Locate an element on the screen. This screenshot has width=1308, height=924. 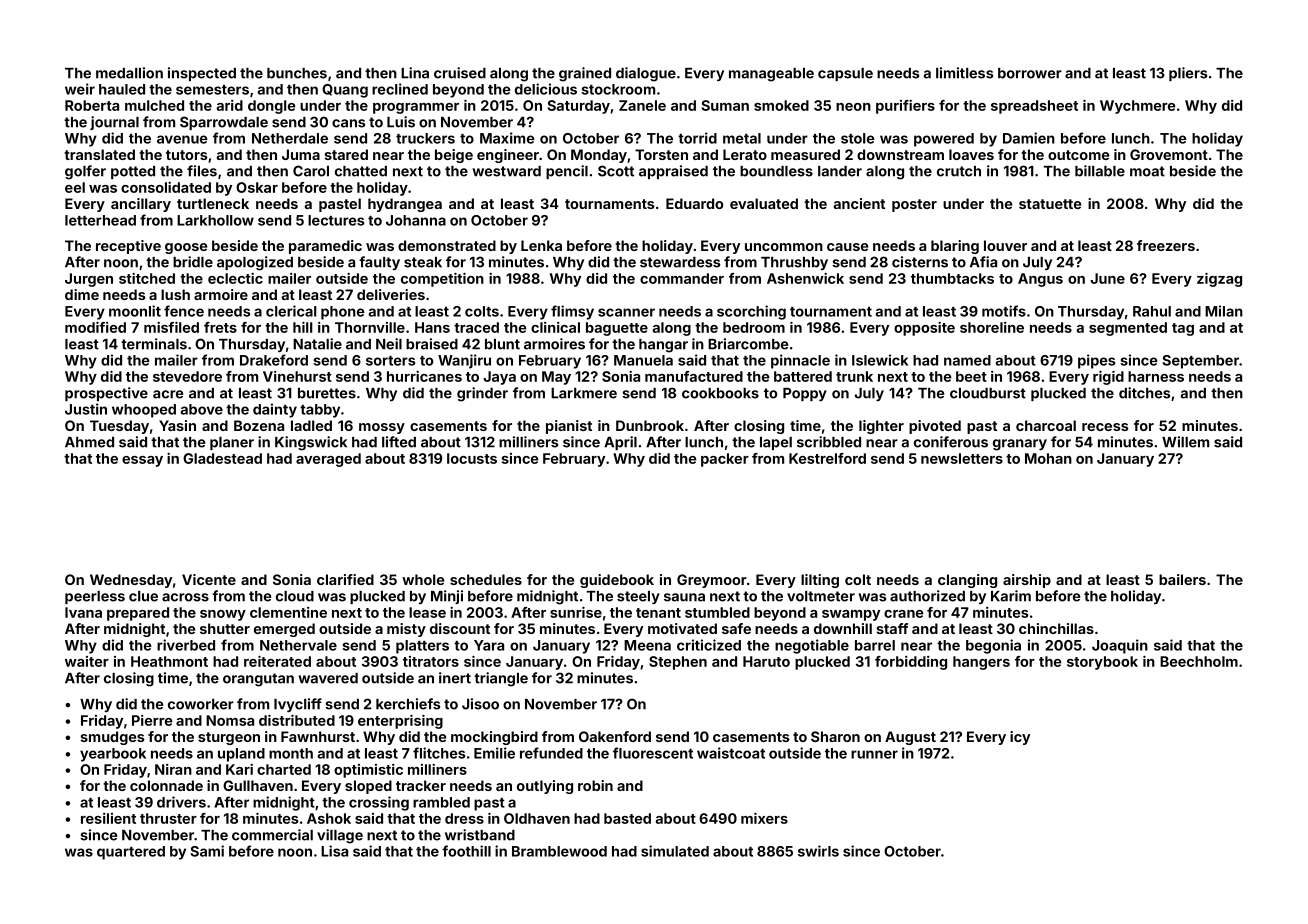
Joaquin is located at coordinates (1120, 646).
